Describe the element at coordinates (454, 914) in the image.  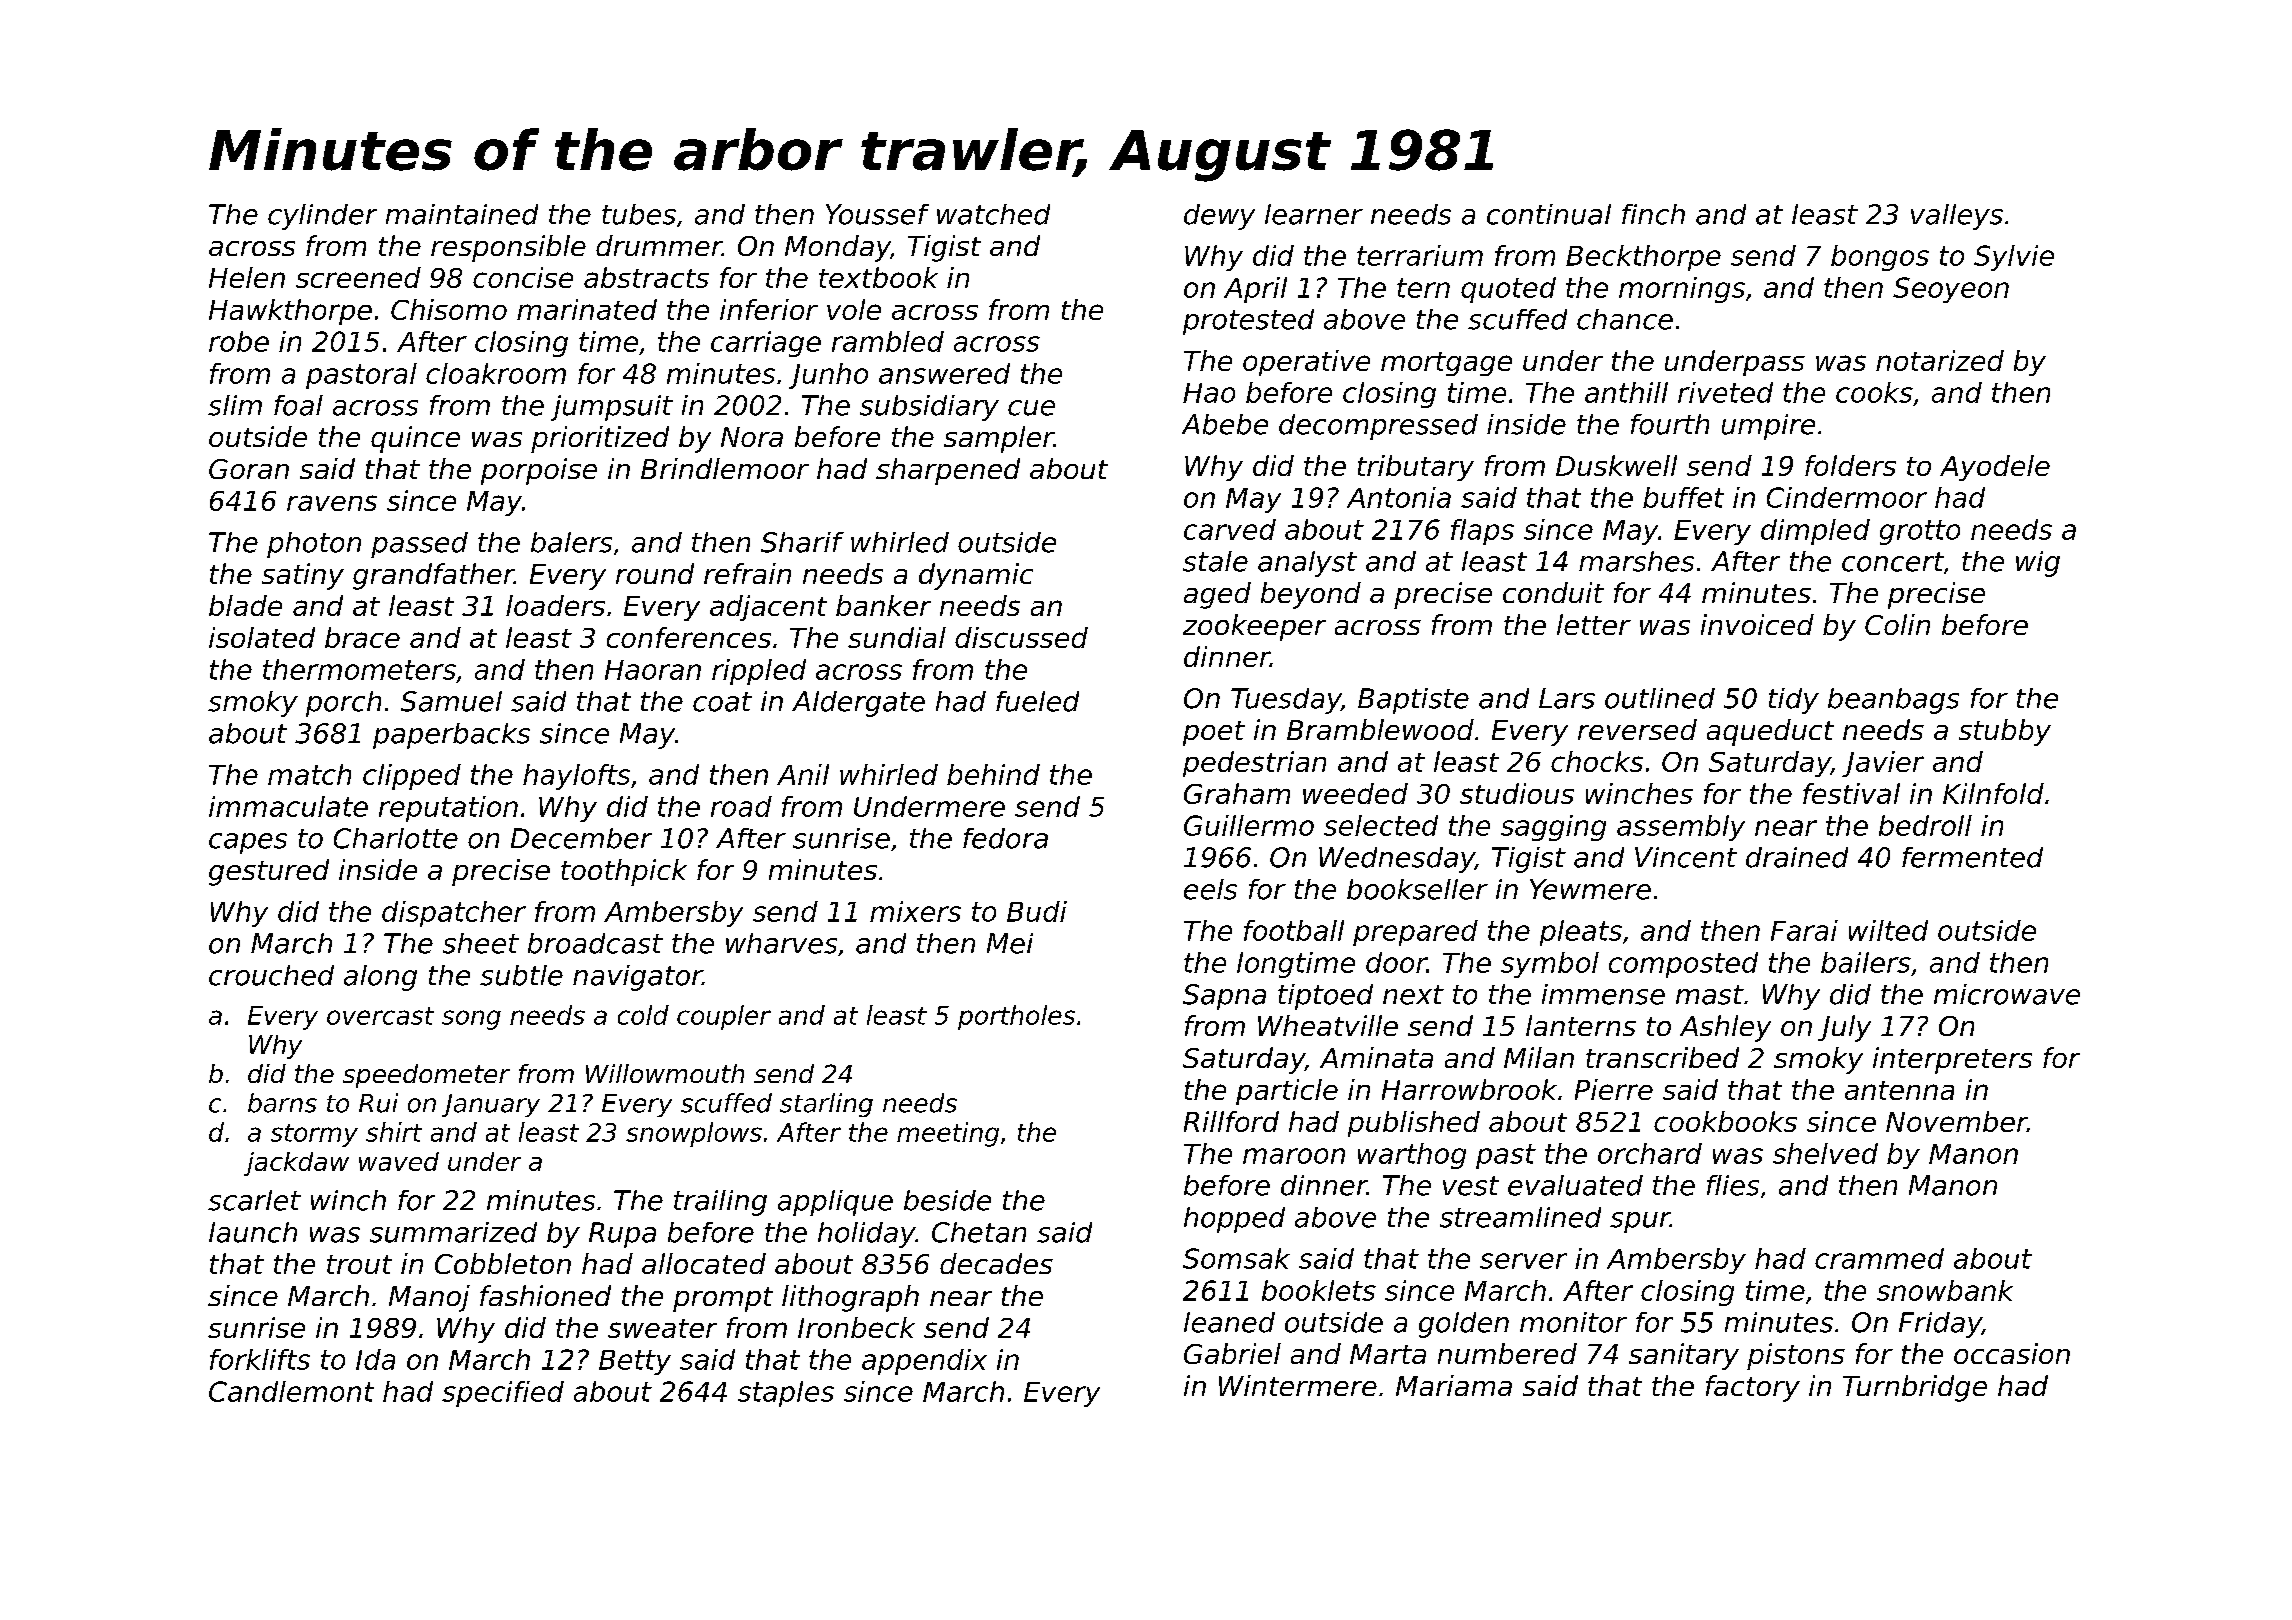
I see `dispatcher` at that location.
